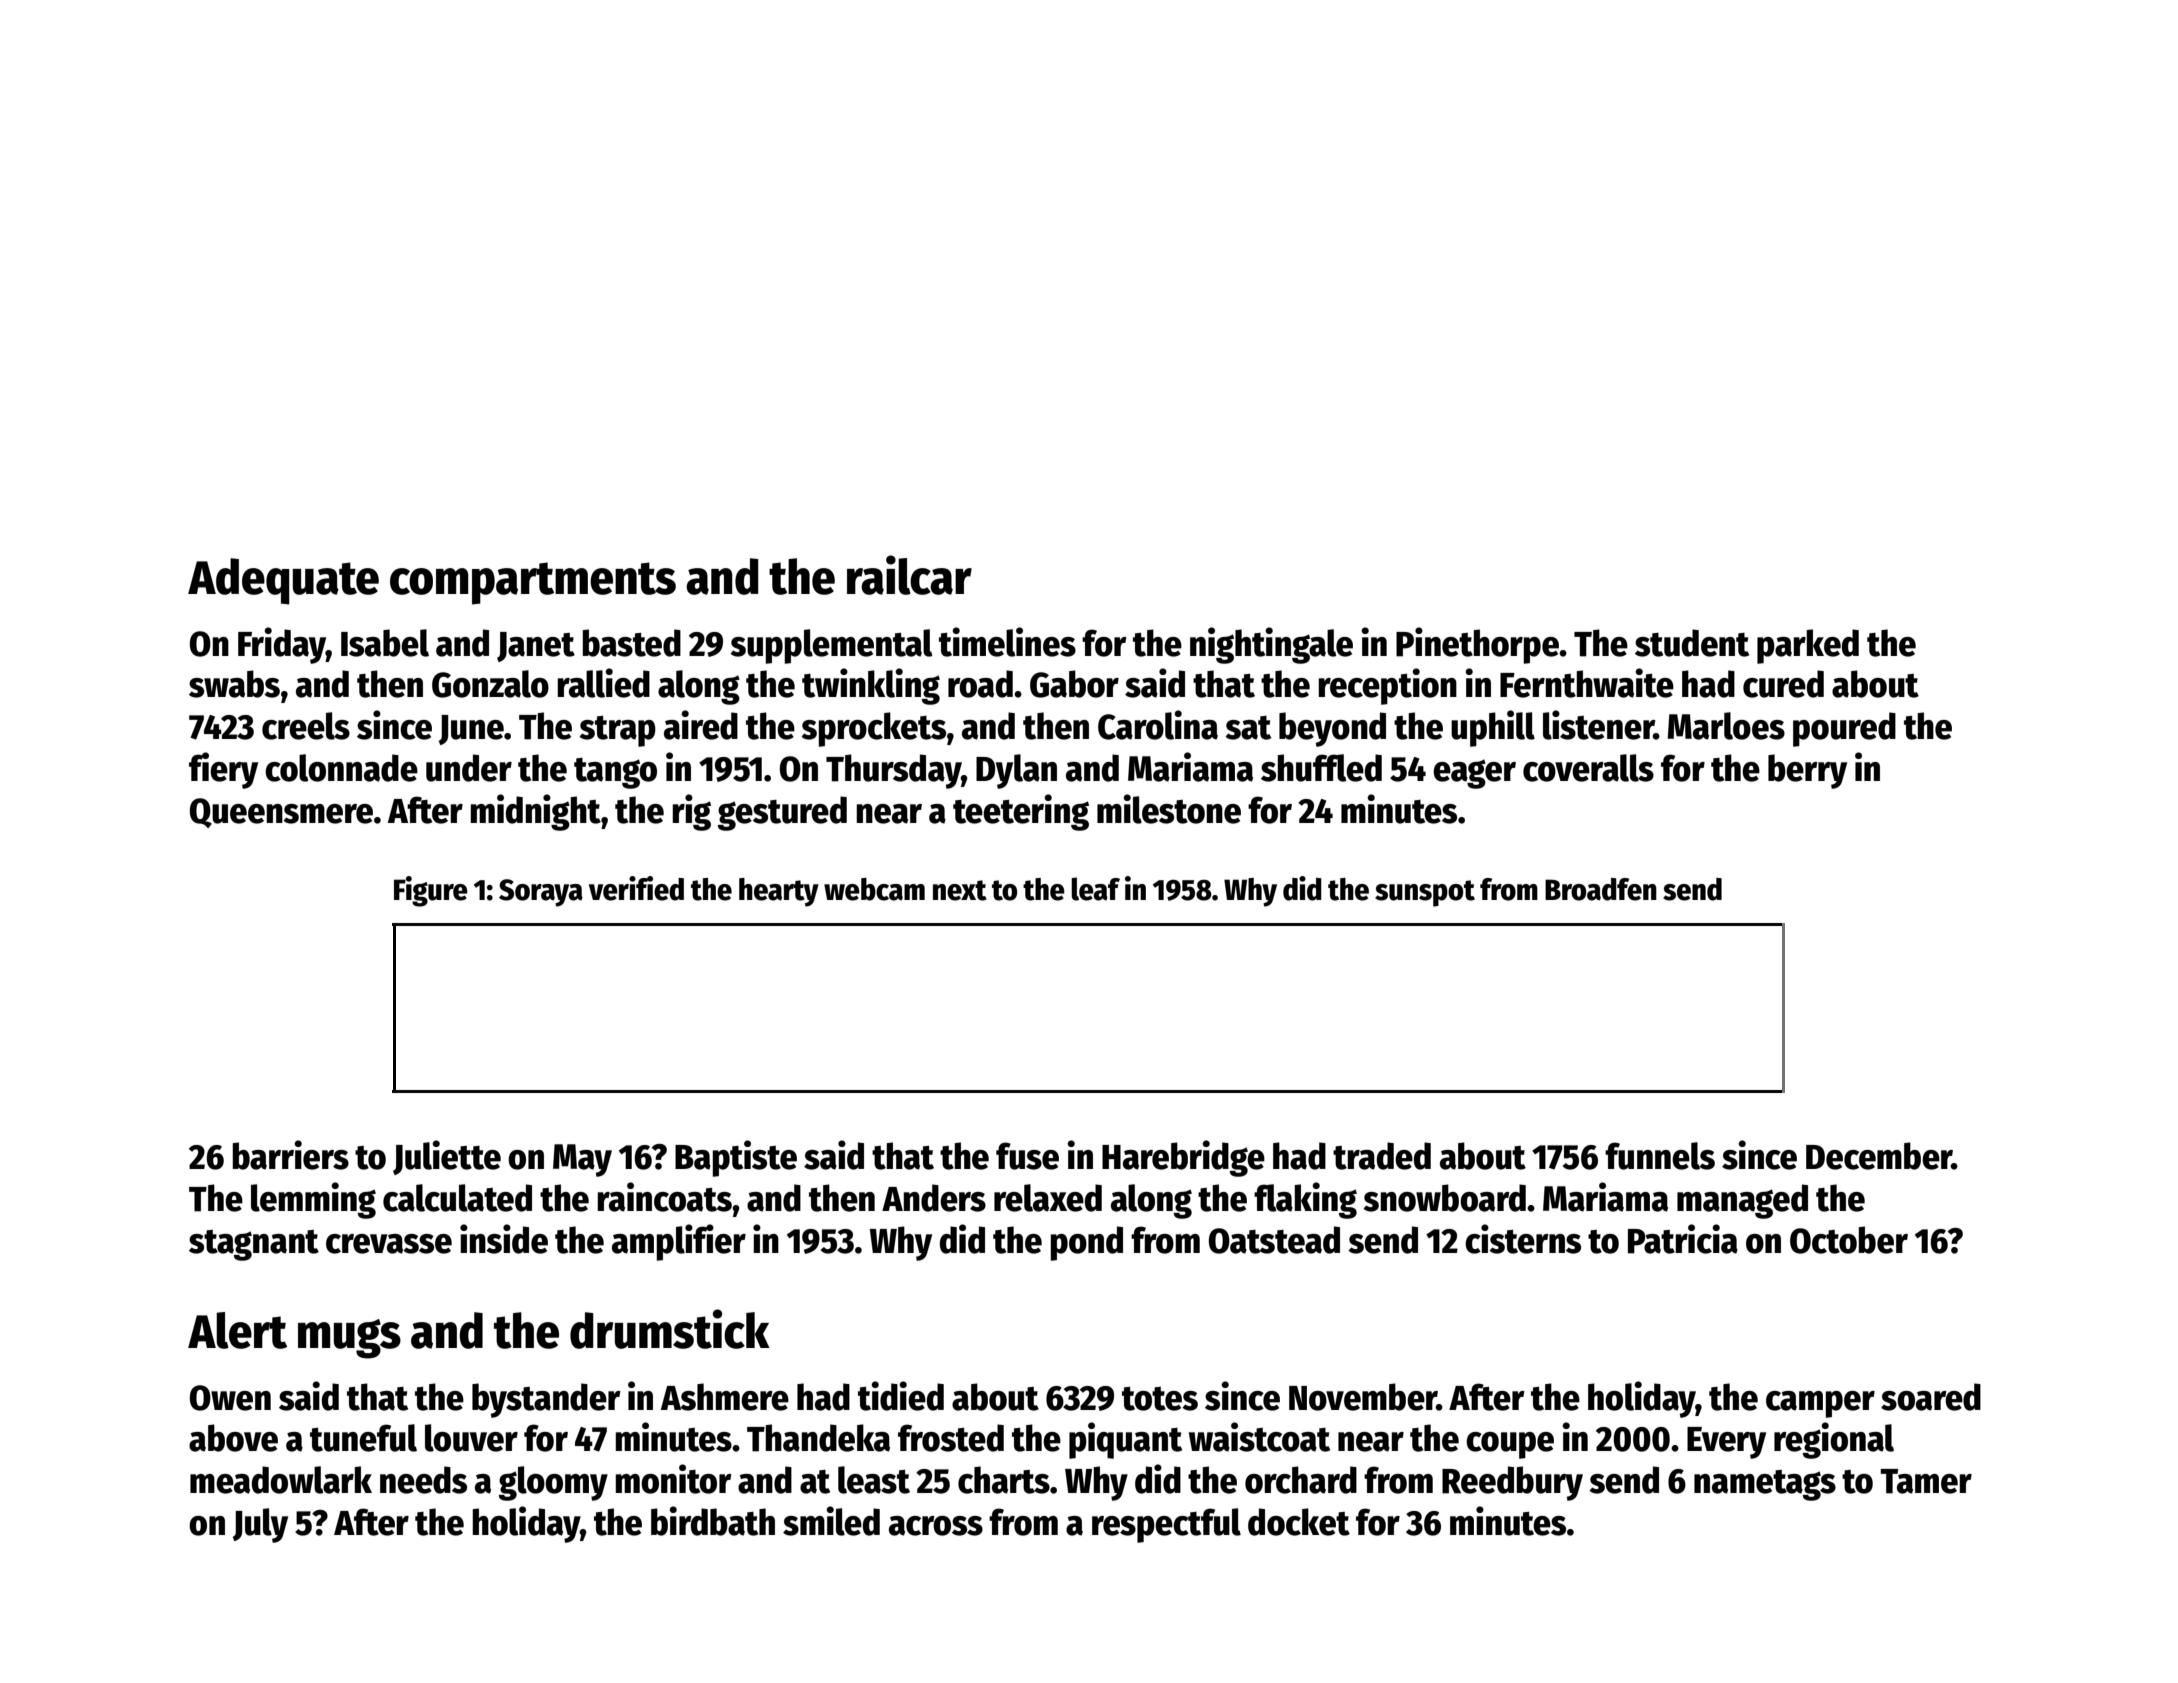 Image resolution: width=2178 pixels, height=1683 pixels. What do you see at coordinates (431, 891) in the document?
I see `Figure` at bounding box center [431, 891].
